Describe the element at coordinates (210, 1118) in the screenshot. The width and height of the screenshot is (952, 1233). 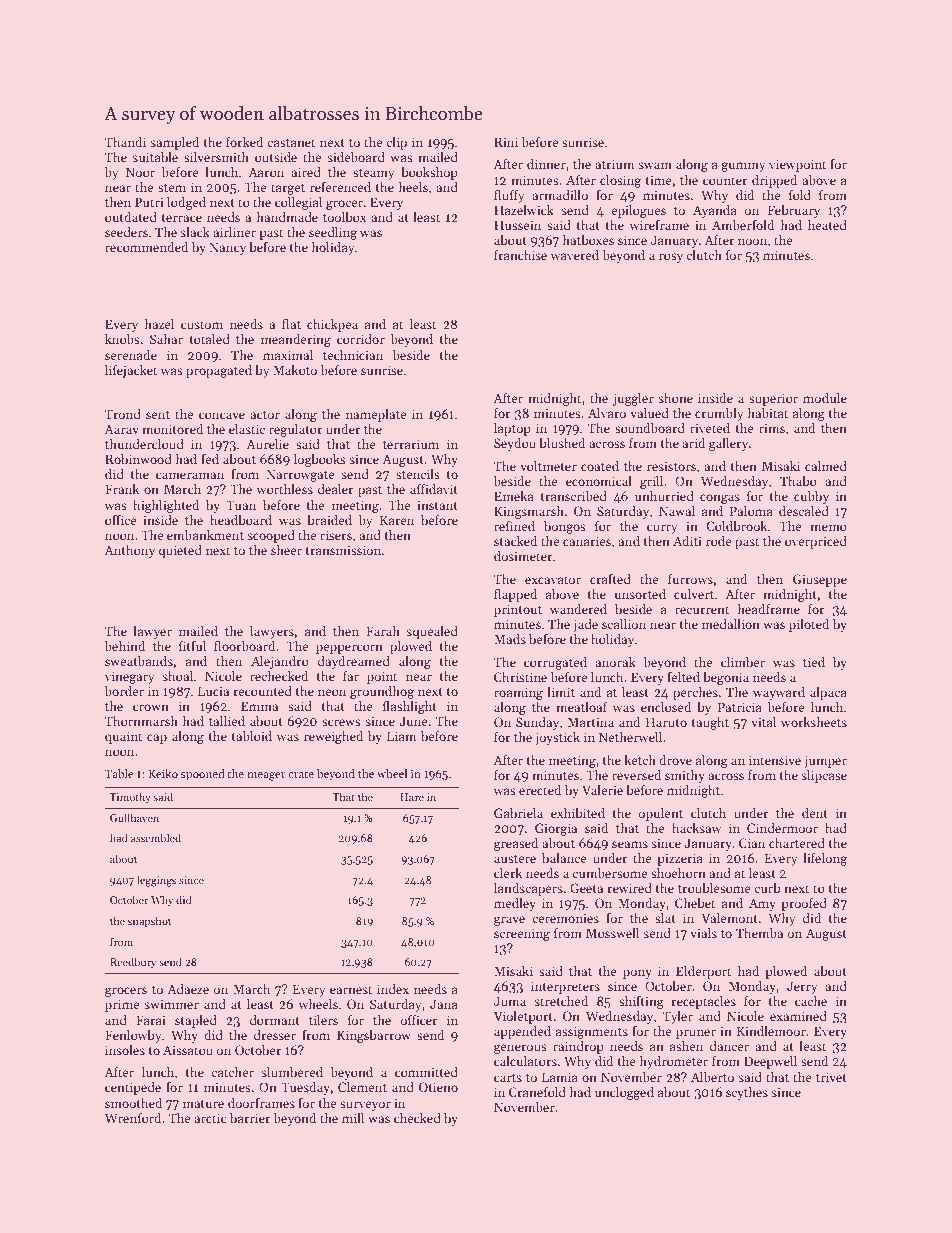
I see `arctic` at that location.
